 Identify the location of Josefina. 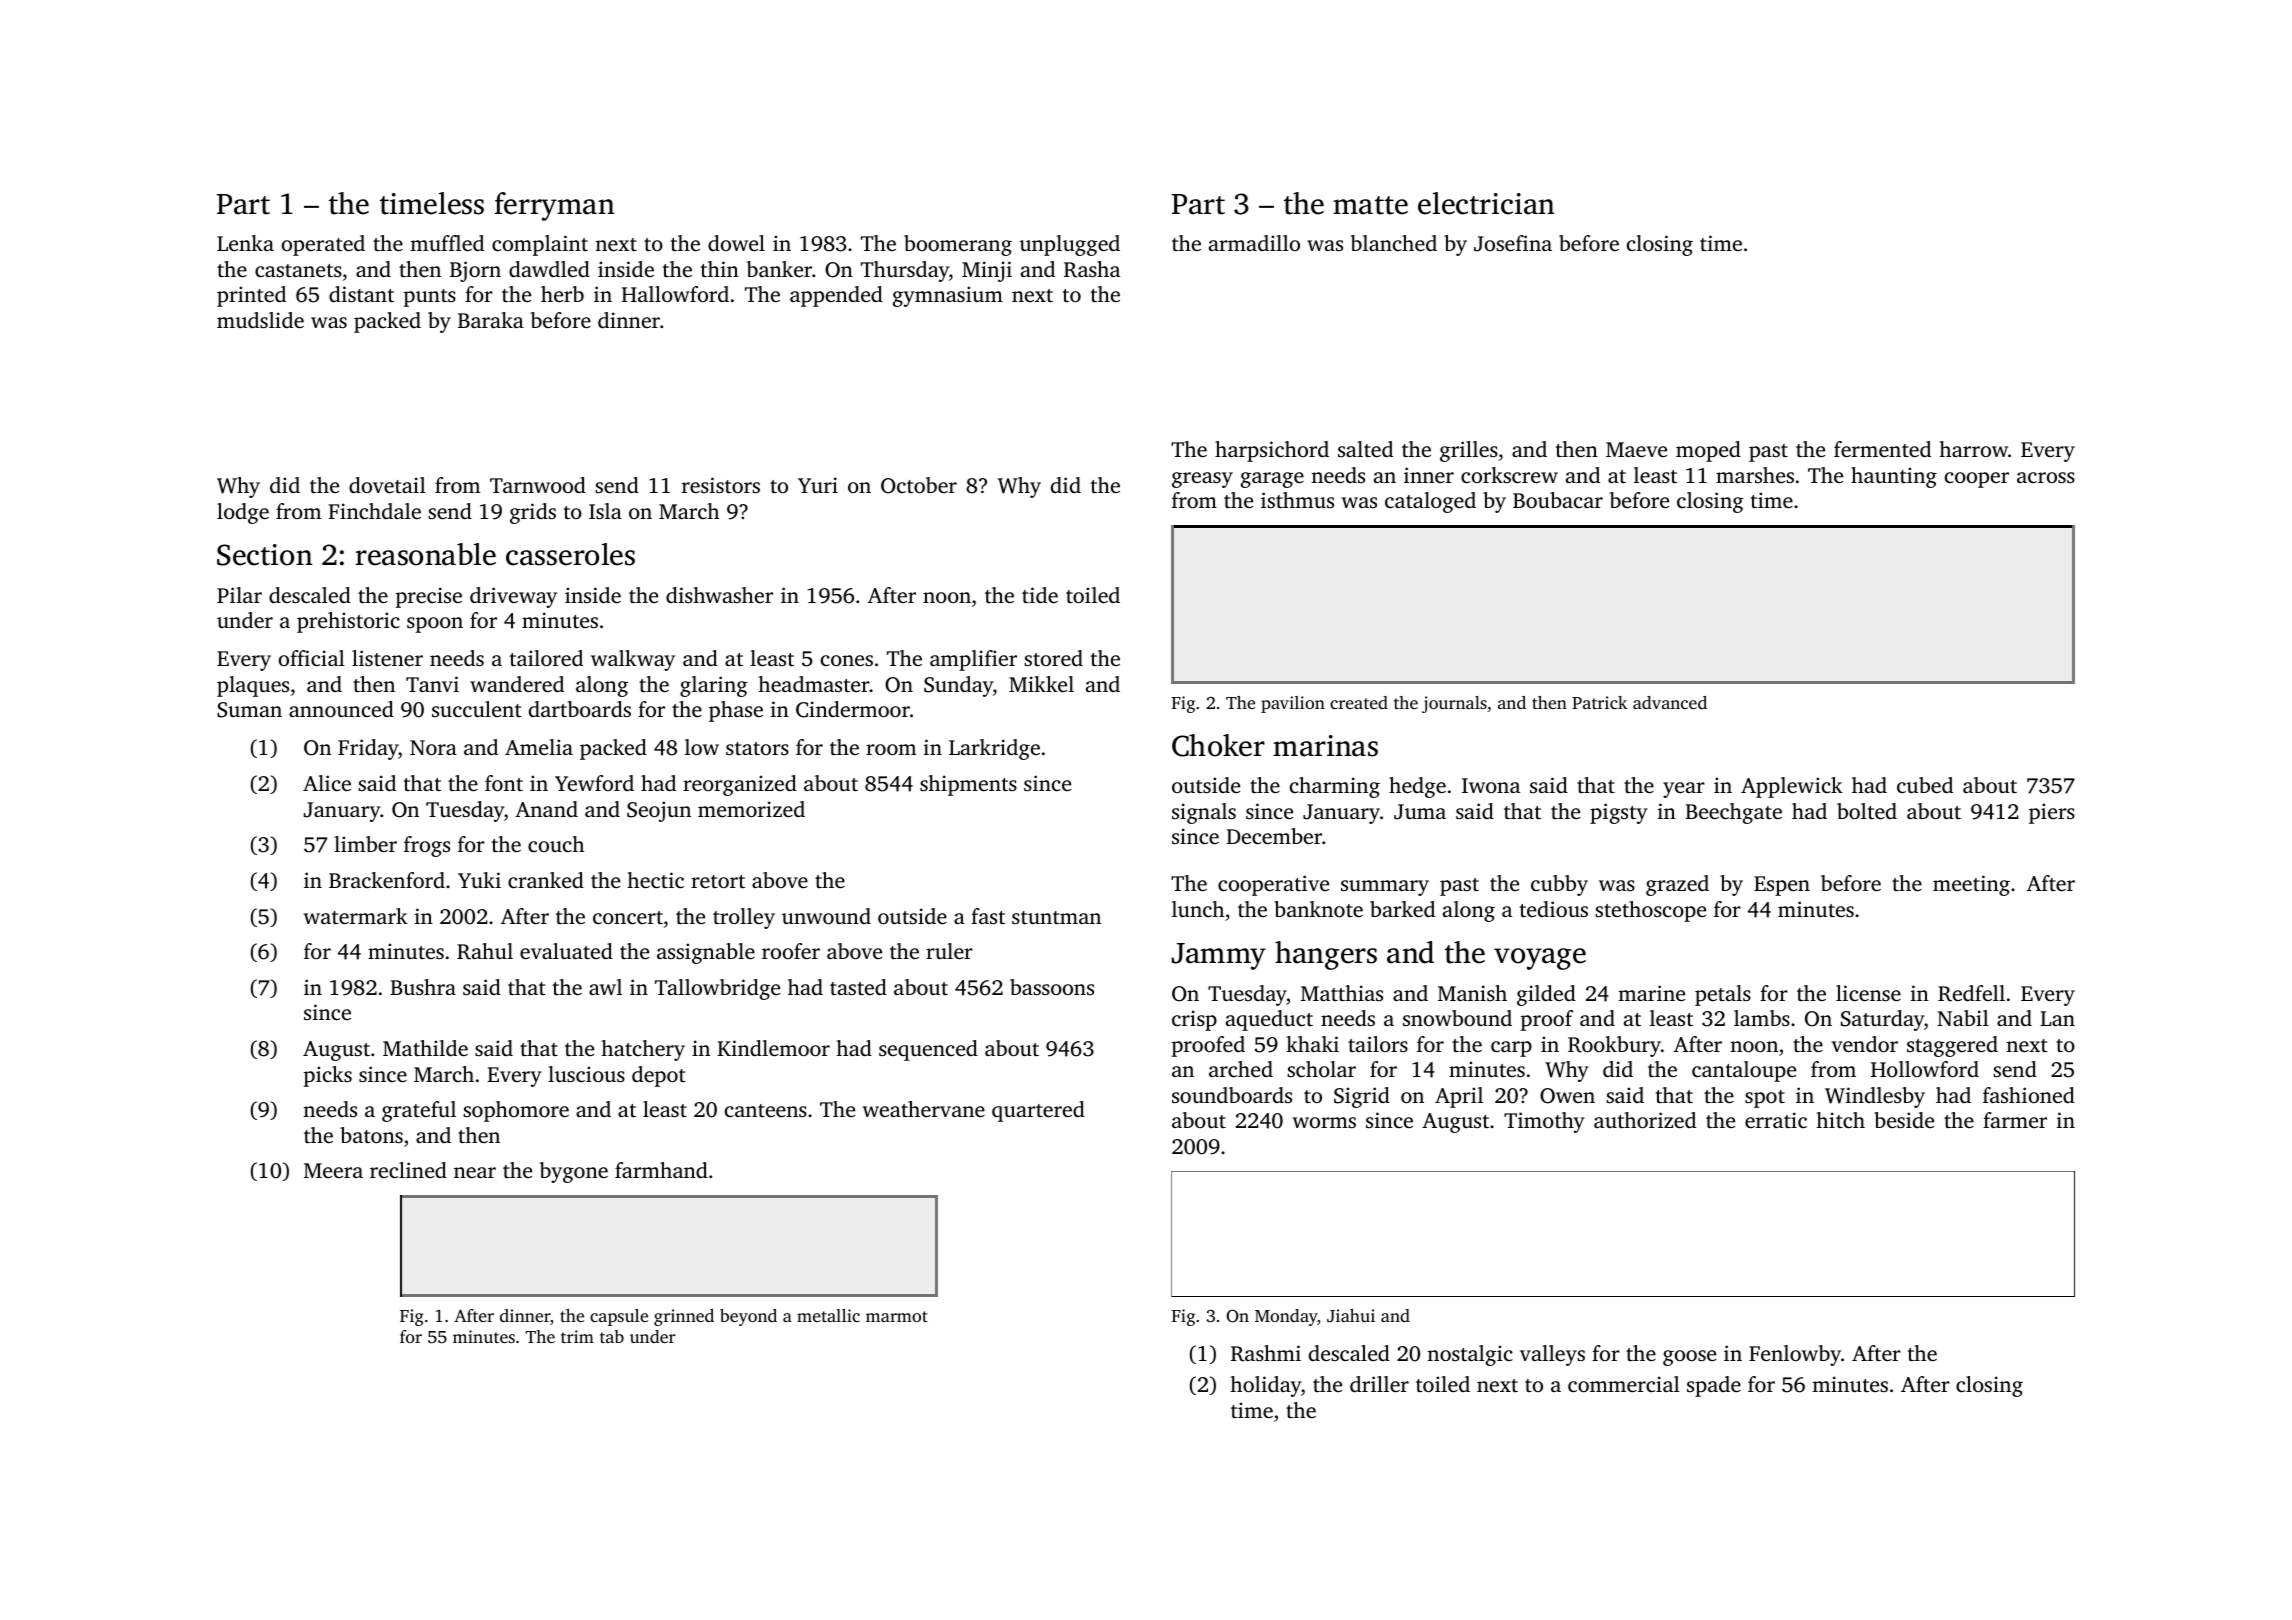
(1513, 243).
